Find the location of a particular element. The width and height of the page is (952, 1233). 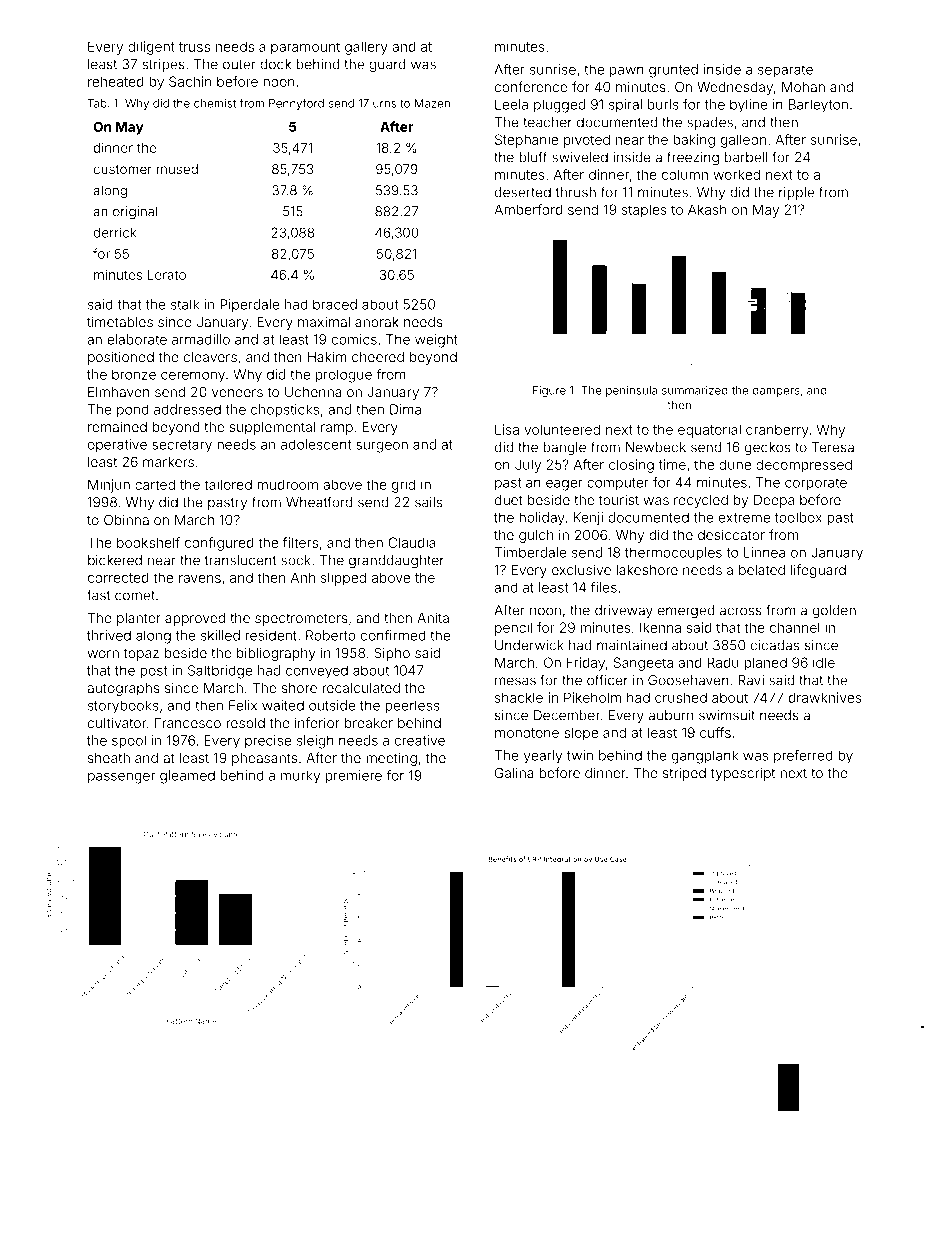

Elmhaven is located at coordinates (118, 392).
